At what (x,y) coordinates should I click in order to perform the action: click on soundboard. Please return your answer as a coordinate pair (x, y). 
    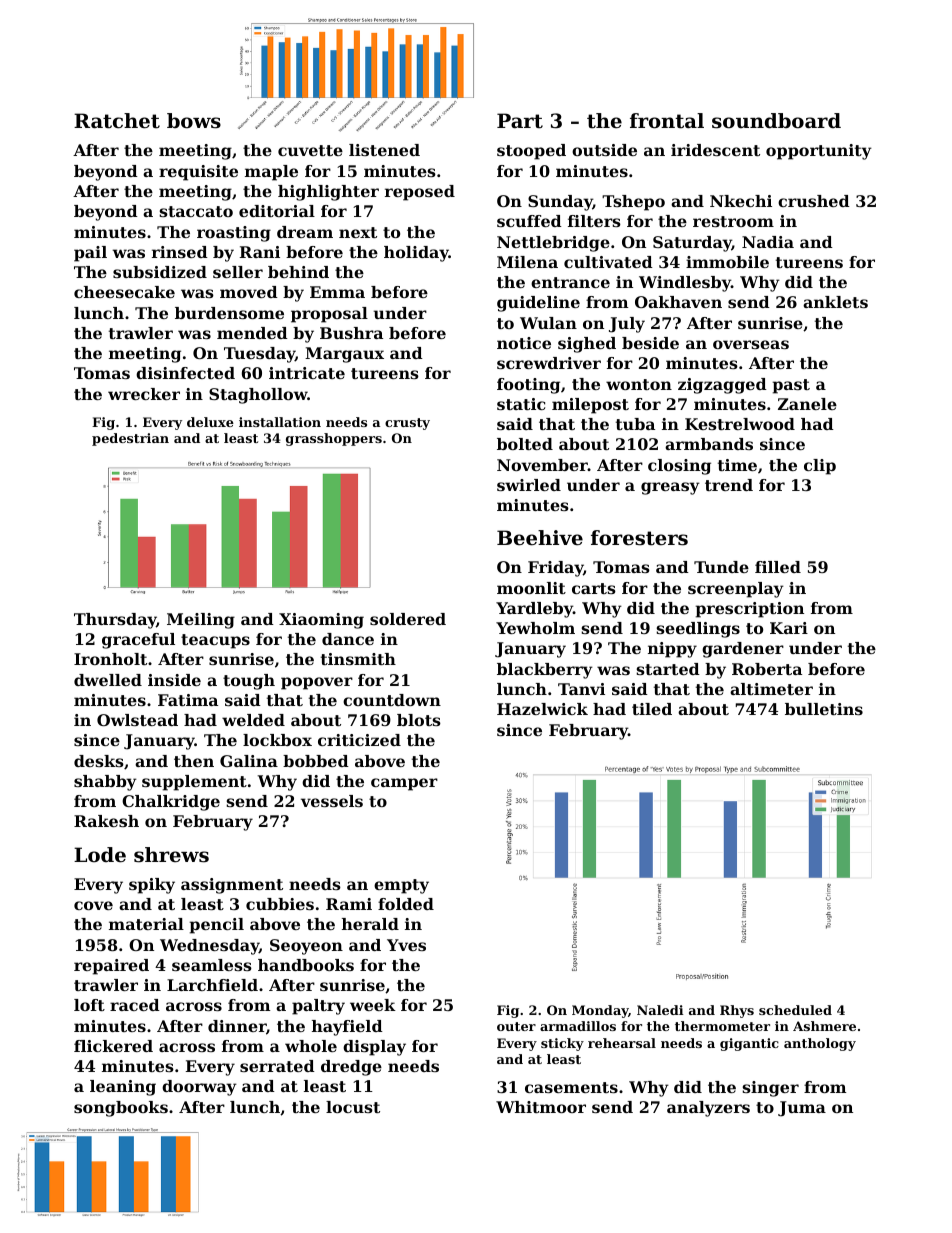
    Looking at the image, I should click on (776, 121).
